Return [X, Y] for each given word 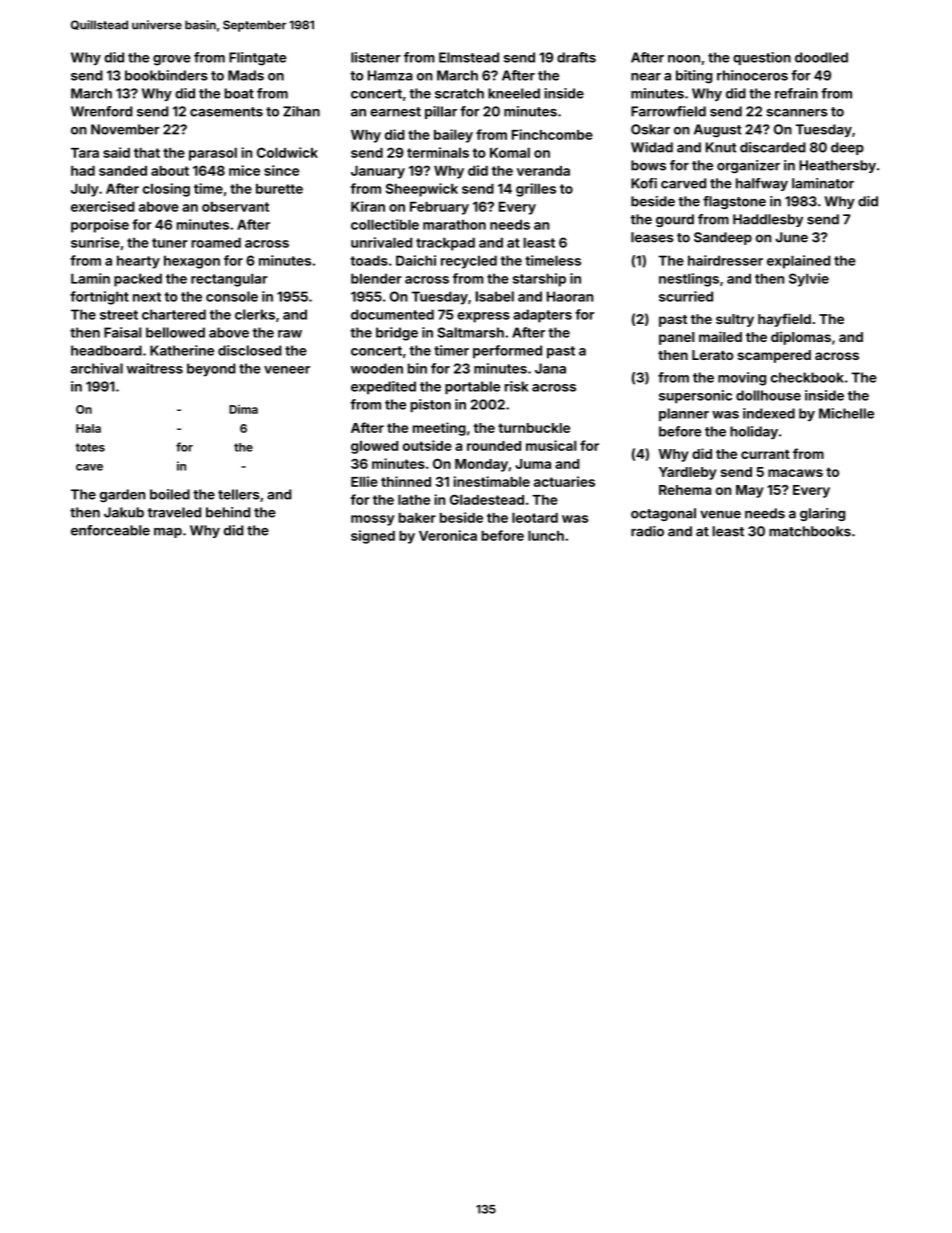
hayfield [784, 320]
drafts [576, 57]
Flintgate [258, 59]
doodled [821, 57]
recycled [469, 262]
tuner [170, 243]
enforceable [110, 530]
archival [97, 368]
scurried [686, 296]
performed [507, 352]
